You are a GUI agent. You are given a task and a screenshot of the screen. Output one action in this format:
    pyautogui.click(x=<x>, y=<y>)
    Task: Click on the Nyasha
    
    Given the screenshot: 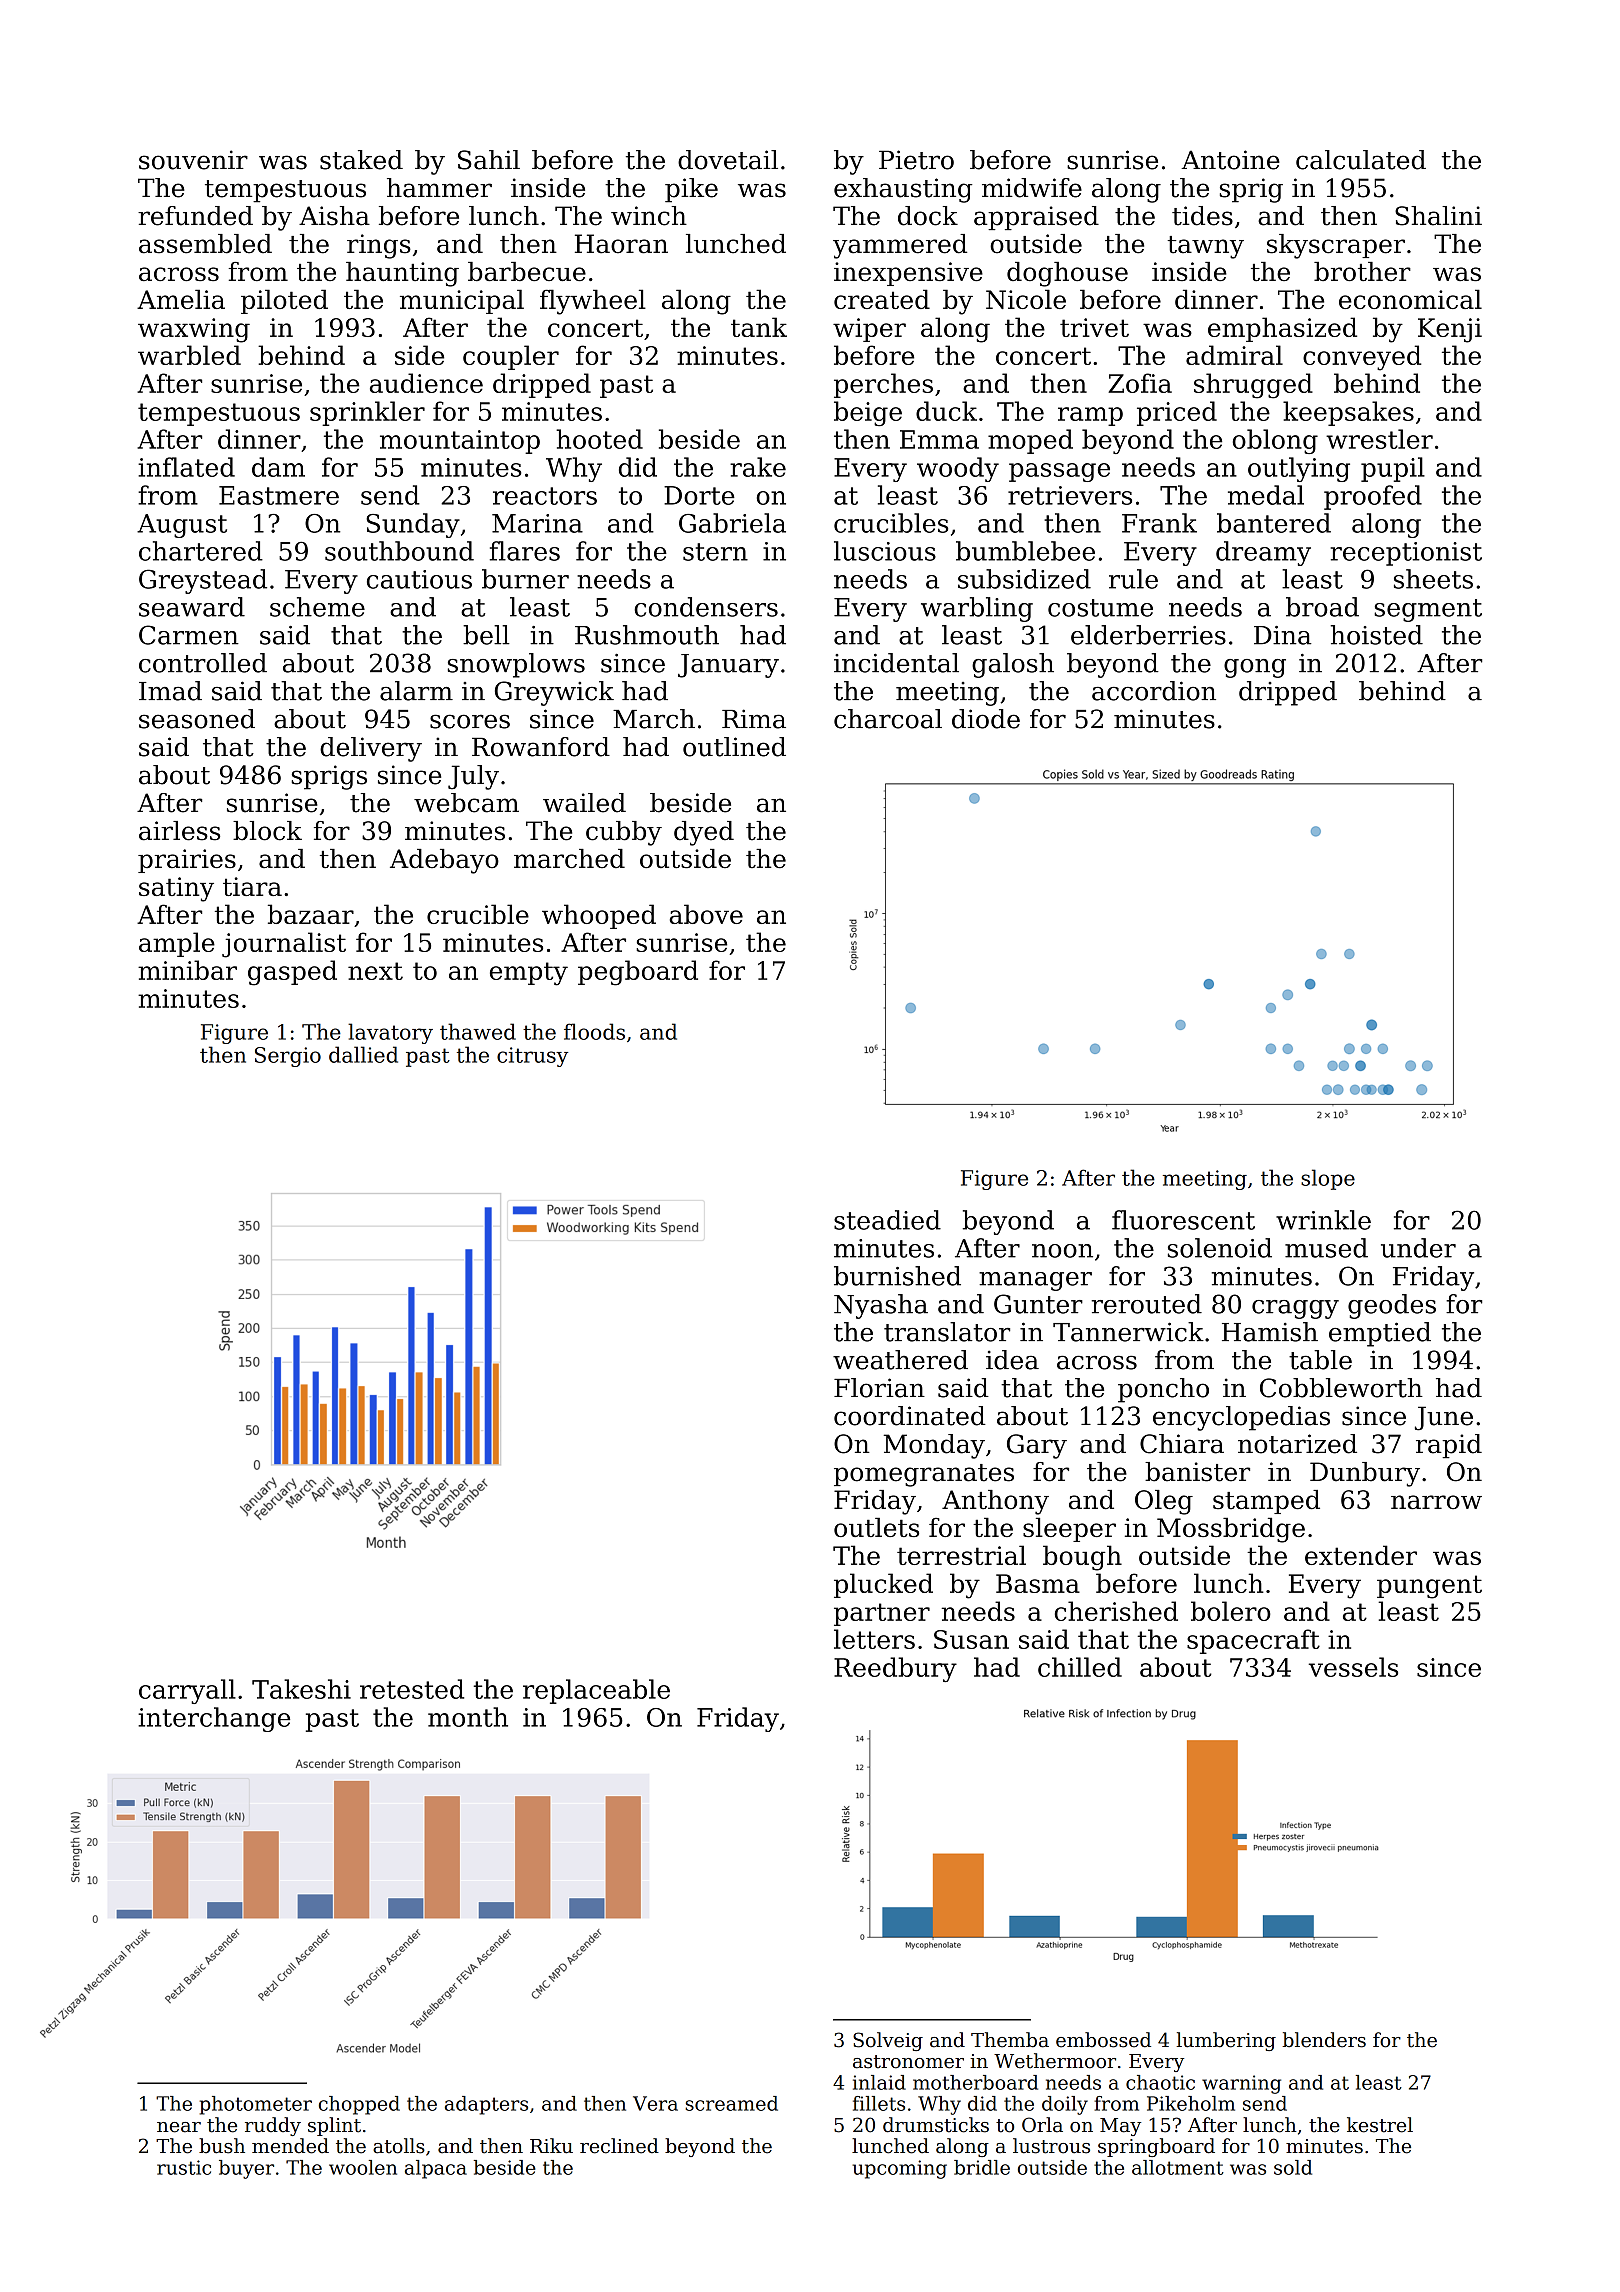 What is the action you would take?
    pyautogui.click(x=881, y=1306)
